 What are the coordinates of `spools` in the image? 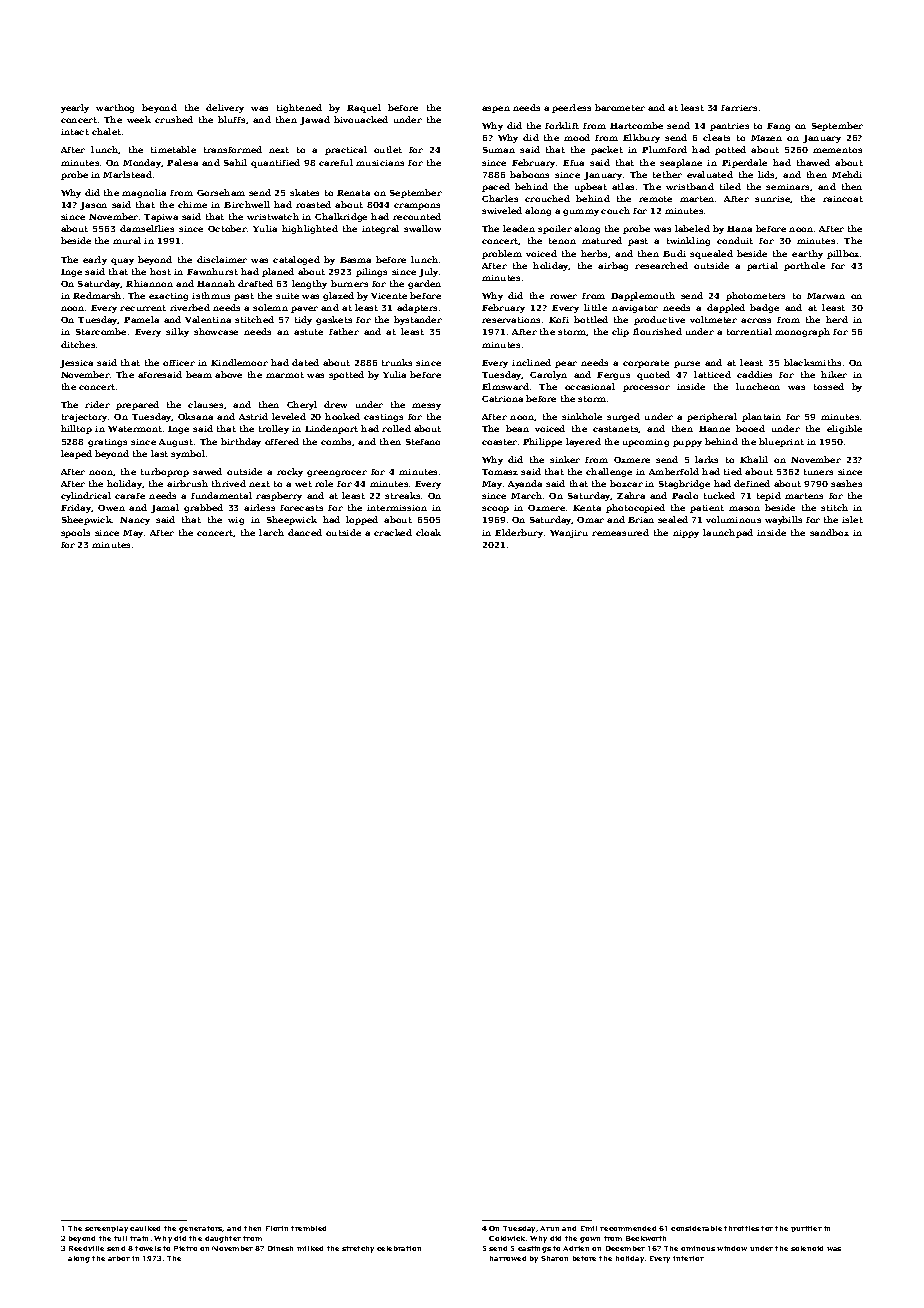 It's located at (75, 533).
